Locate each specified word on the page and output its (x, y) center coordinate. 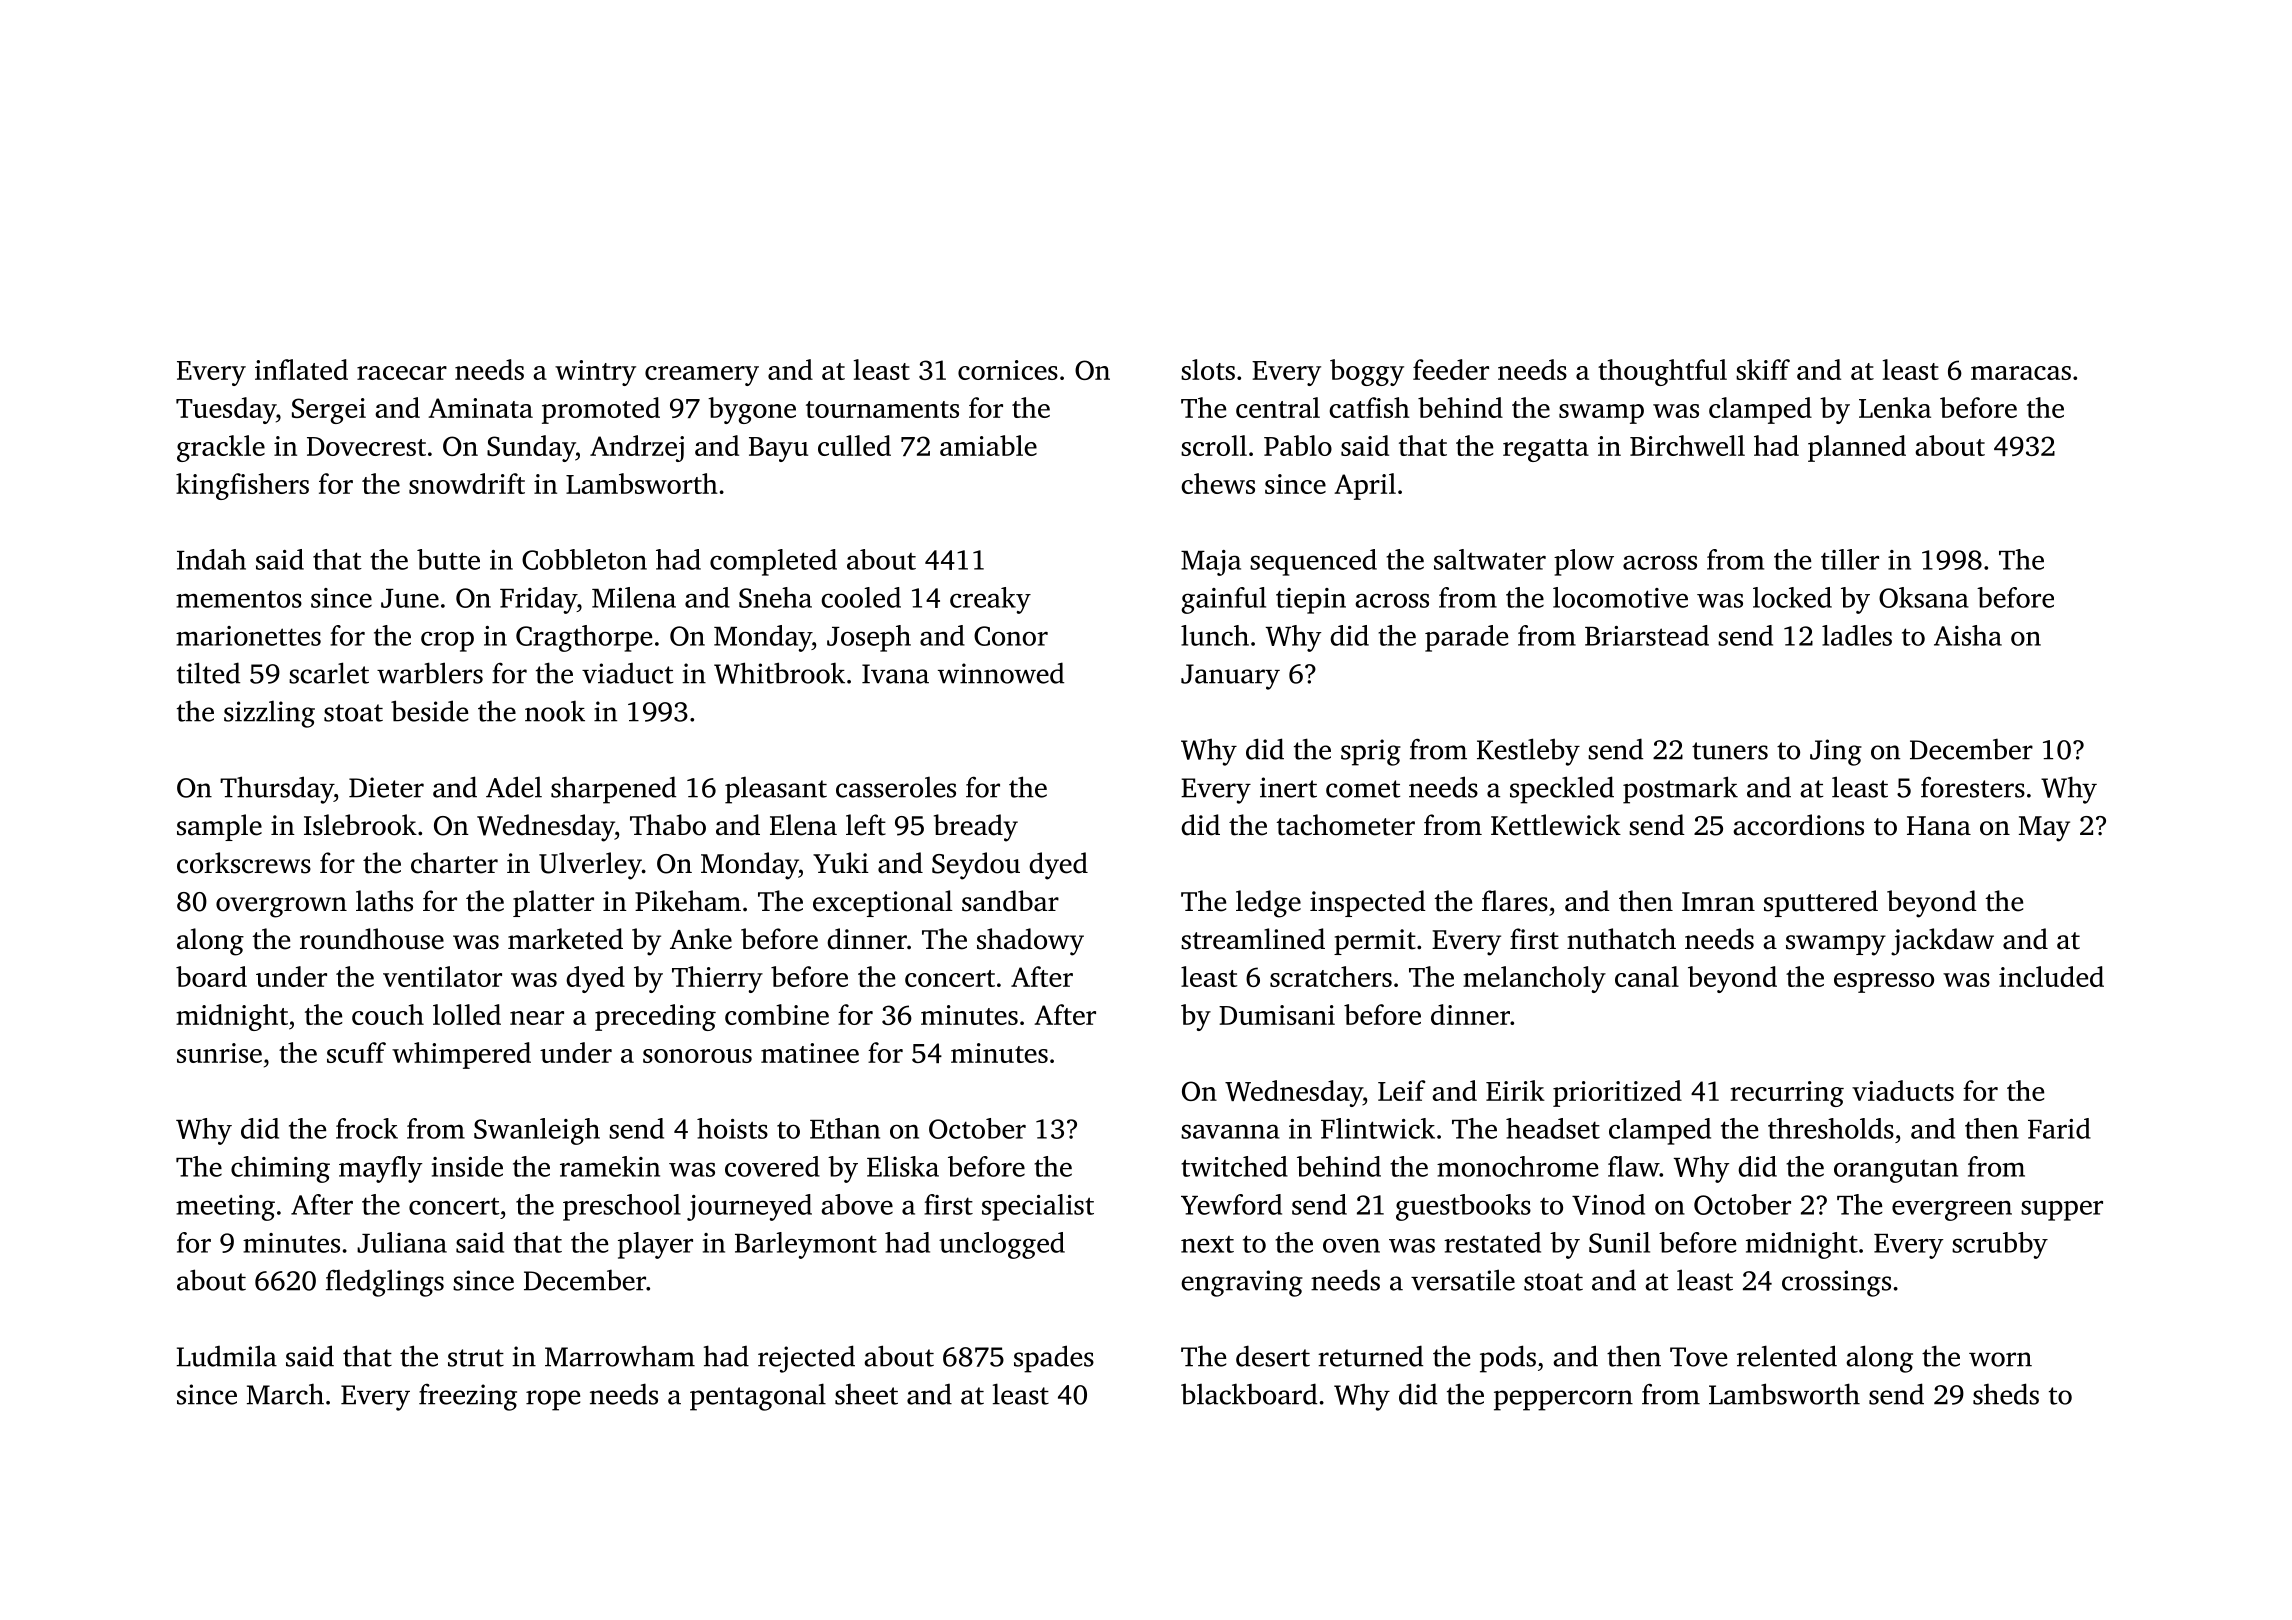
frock (367, 1128)
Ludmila (227, 1356)
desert (1273, 1356)
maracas (2021, 373)
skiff (1763, 369)
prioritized (1617, 1093)
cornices (1008, 370)
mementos (239, 599)
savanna (1230, 1131)
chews (1218, 483)
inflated (301, 369)
